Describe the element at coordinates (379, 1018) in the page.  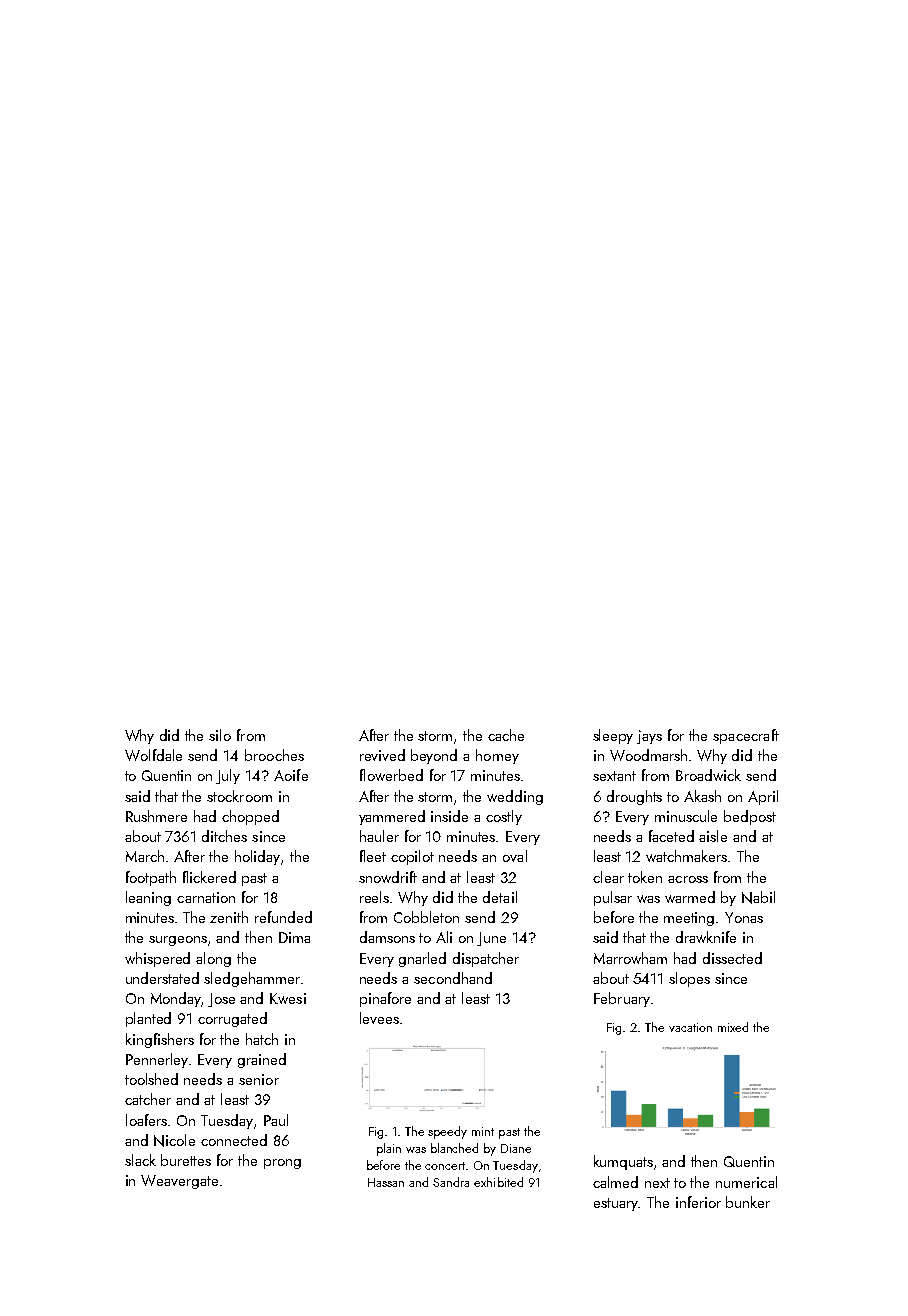
I see `levees` at that location.
